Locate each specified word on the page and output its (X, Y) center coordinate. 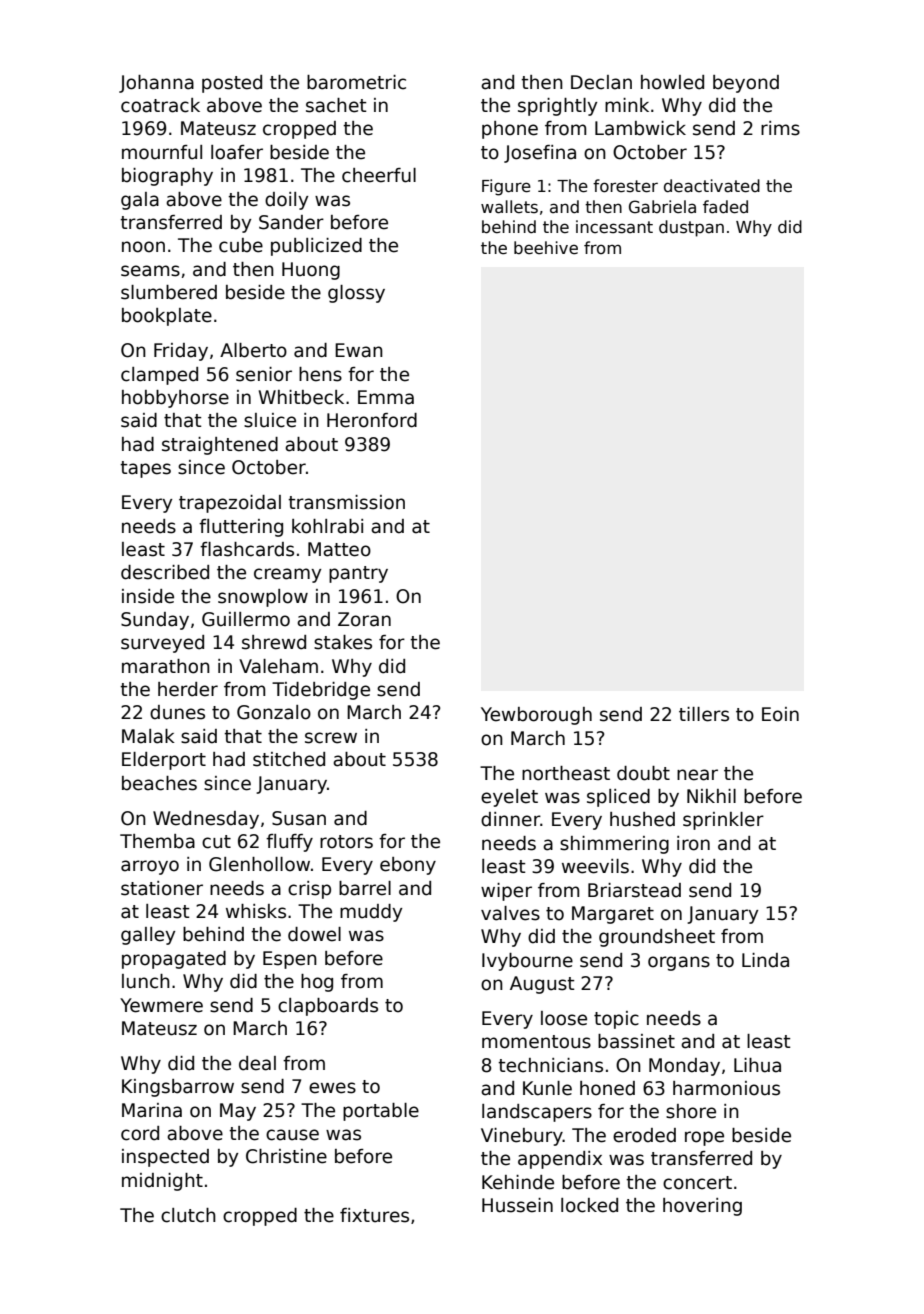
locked (589, 1205)
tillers (704, 714)
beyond (746, 84)
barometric (356, 82)
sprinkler (723, 821)
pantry (358, 574)
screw (331, 738)
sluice (270, 420)
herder (188, 689)
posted (232, 84)
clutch (188, 1215)
